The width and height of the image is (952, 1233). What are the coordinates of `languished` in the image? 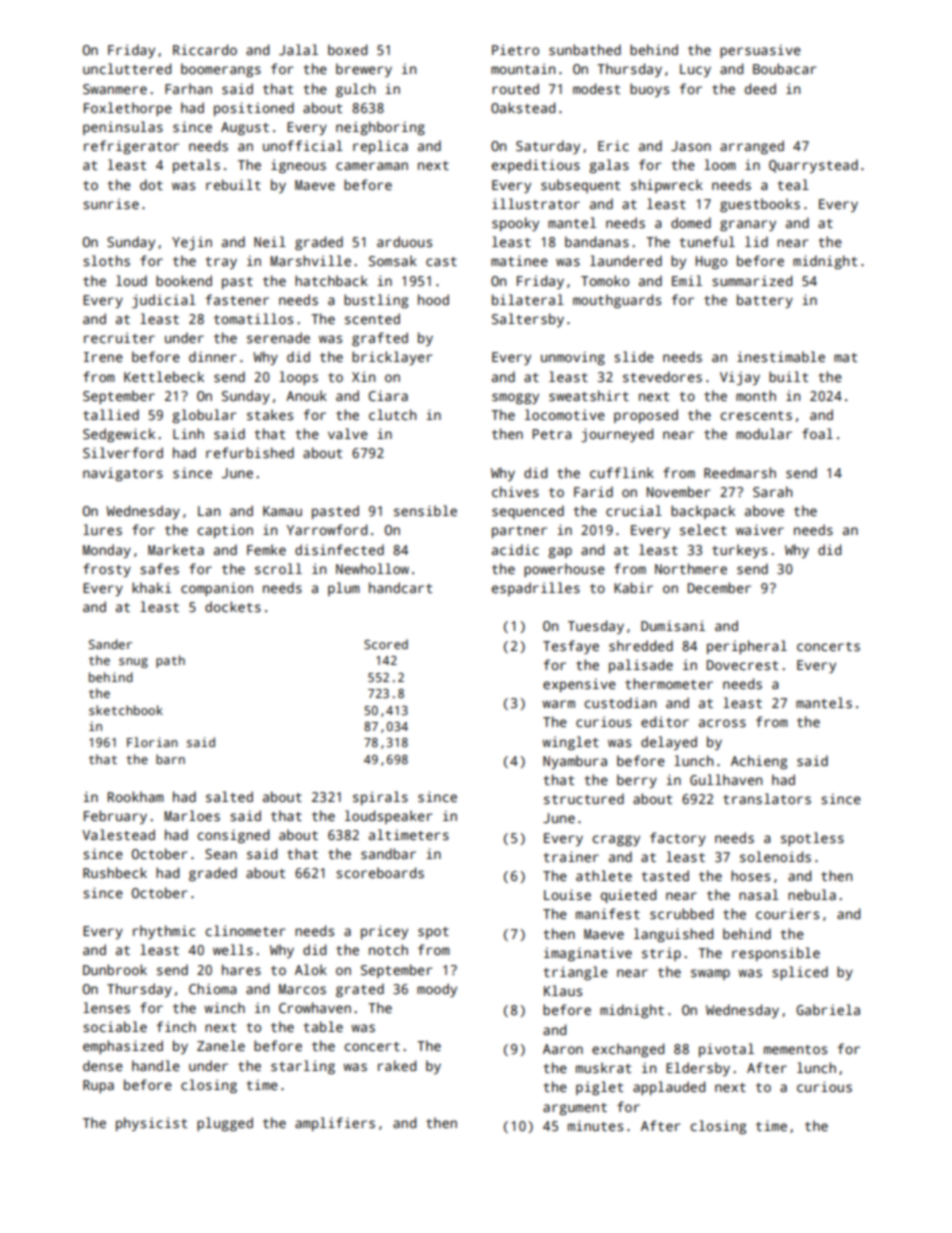 It's located at (673, 935).
